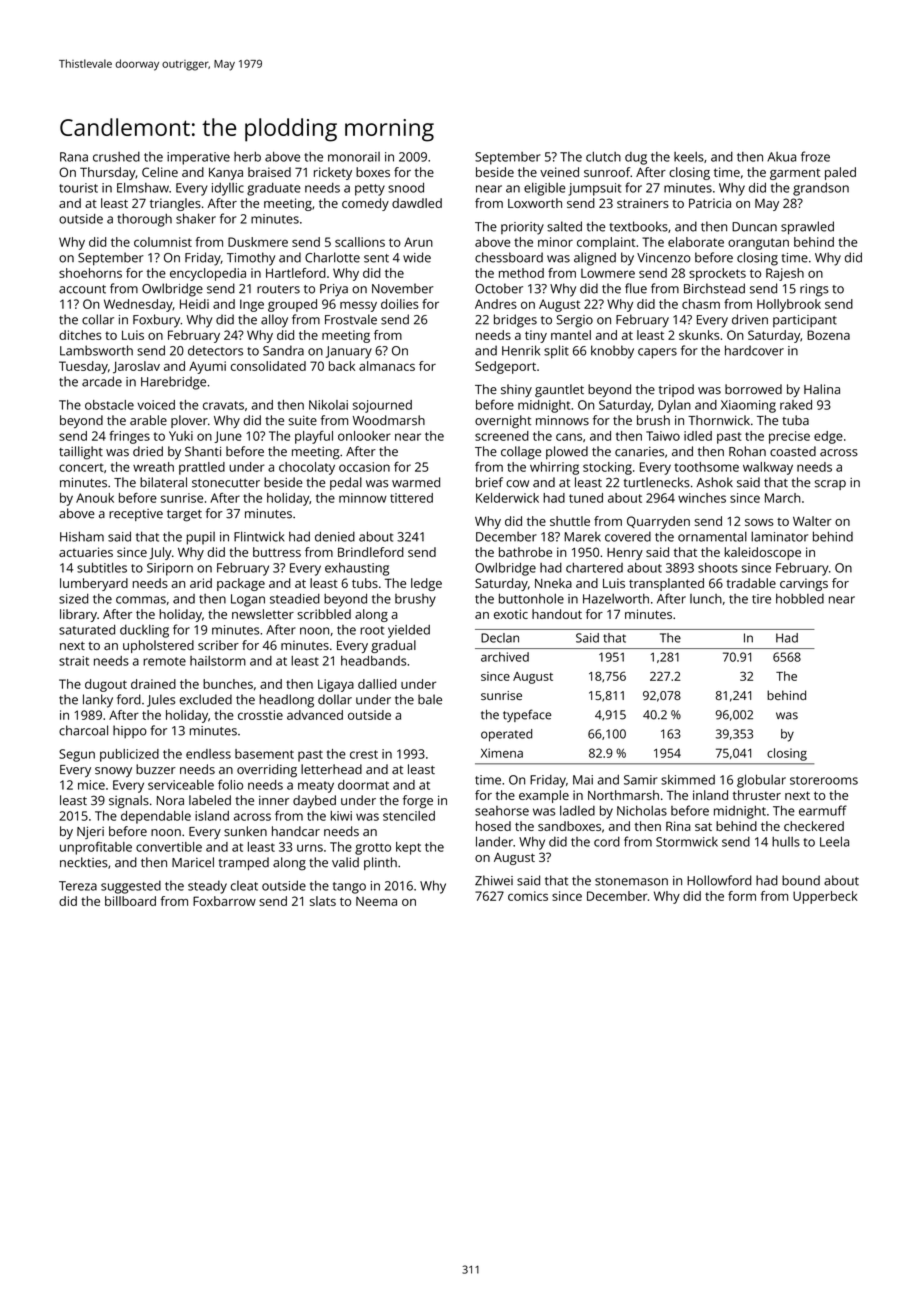 This image has height=1308, width=924. Describe the element at coordinates (224, 901) in the image. I see `Foxbarrow` at that location.
